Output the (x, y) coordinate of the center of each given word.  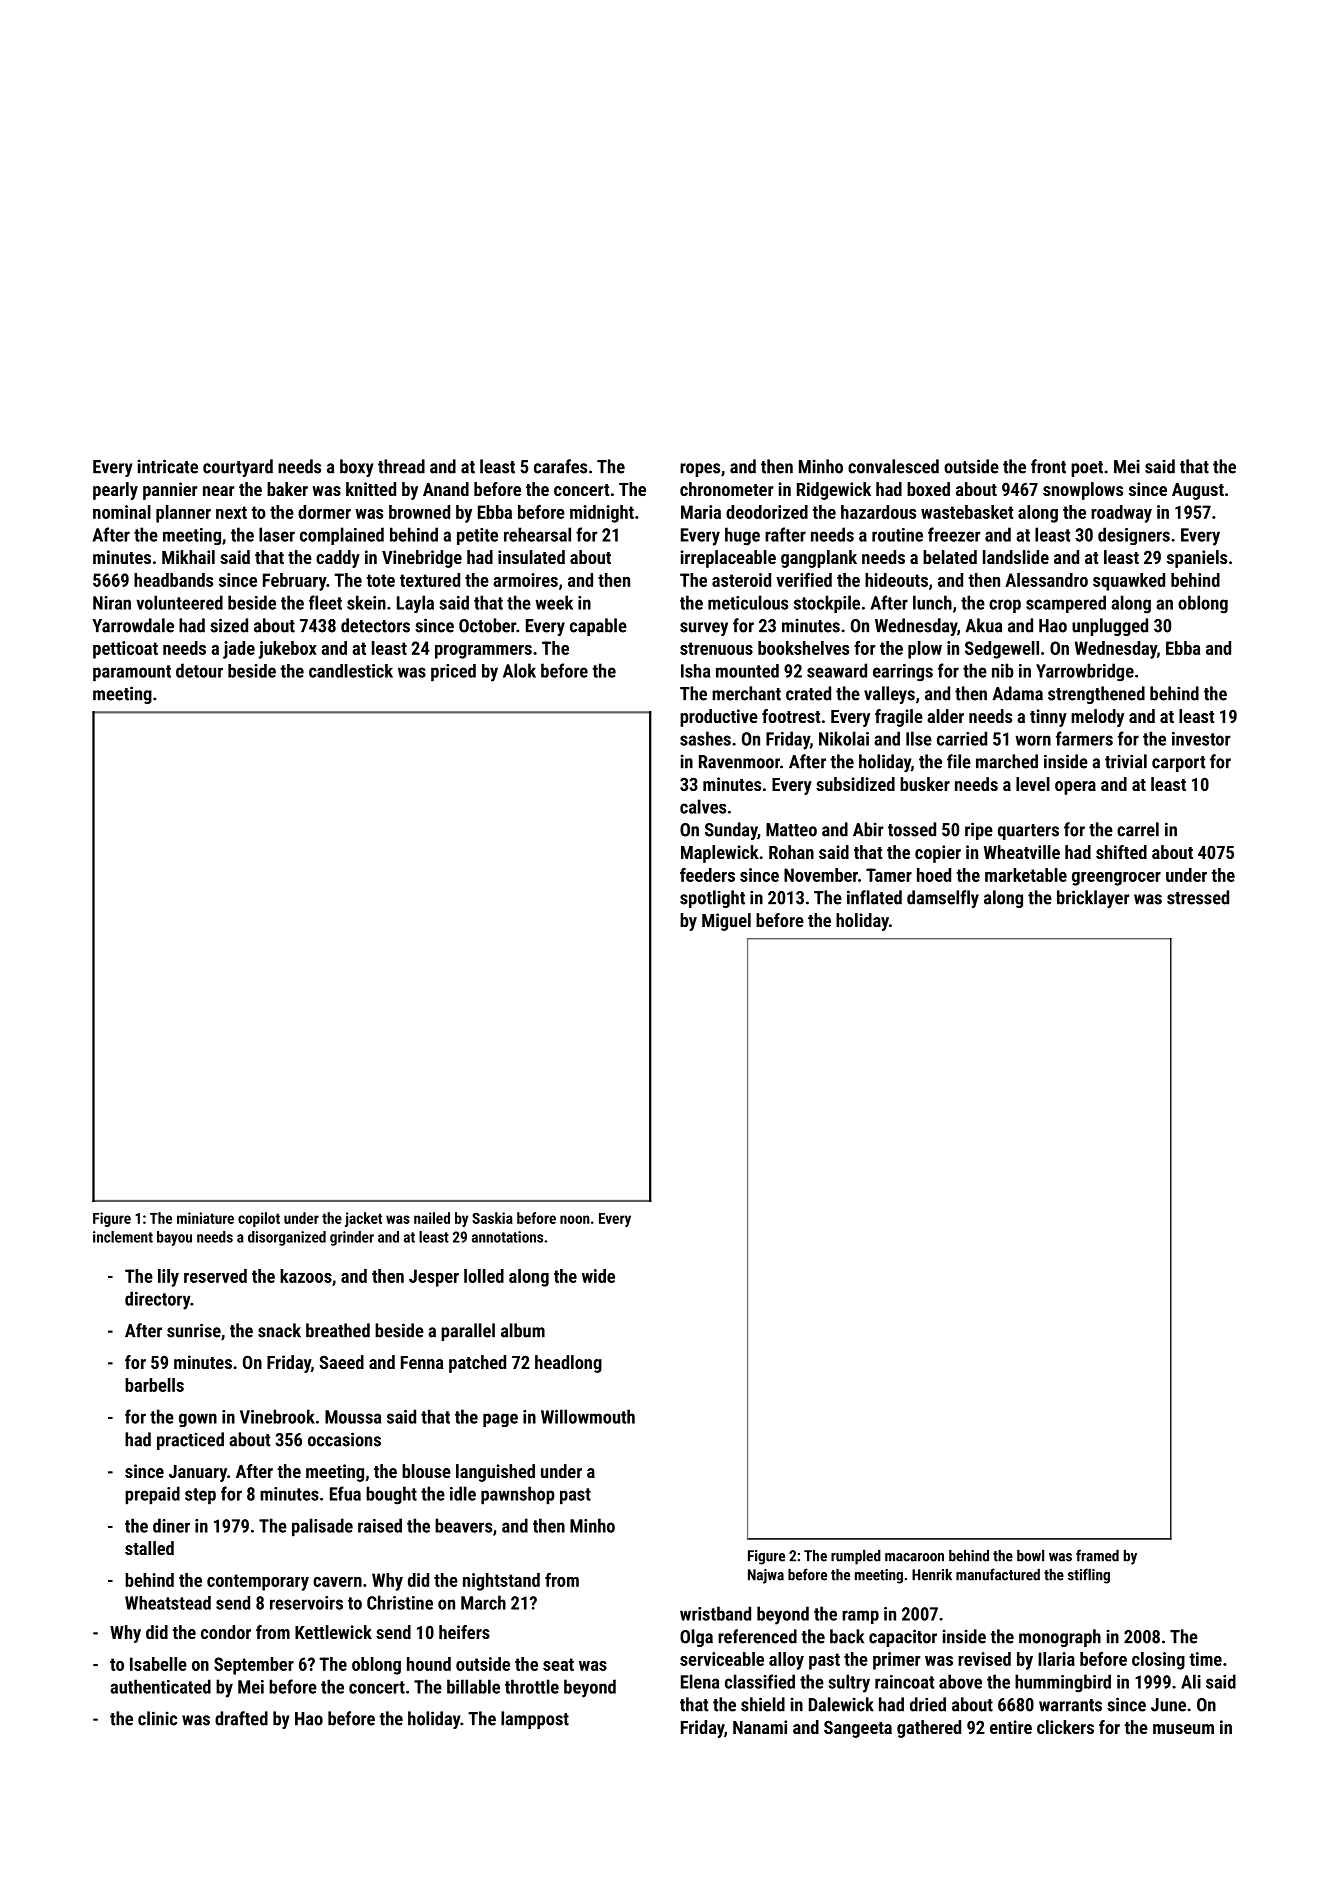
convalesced (893, 466)
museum (1183, 1729)
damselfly (943, 899)
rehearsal (537, 534)
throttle (532, 1686)
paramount (132, 673)
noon (575, 1219)
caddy (338, 559)
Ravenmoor (739, 762)
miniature (205, 1218)
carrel (1138, 829)
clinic (157, 1718)
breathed (338, 1330)
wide (598, 1276)
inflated (874, 897)
